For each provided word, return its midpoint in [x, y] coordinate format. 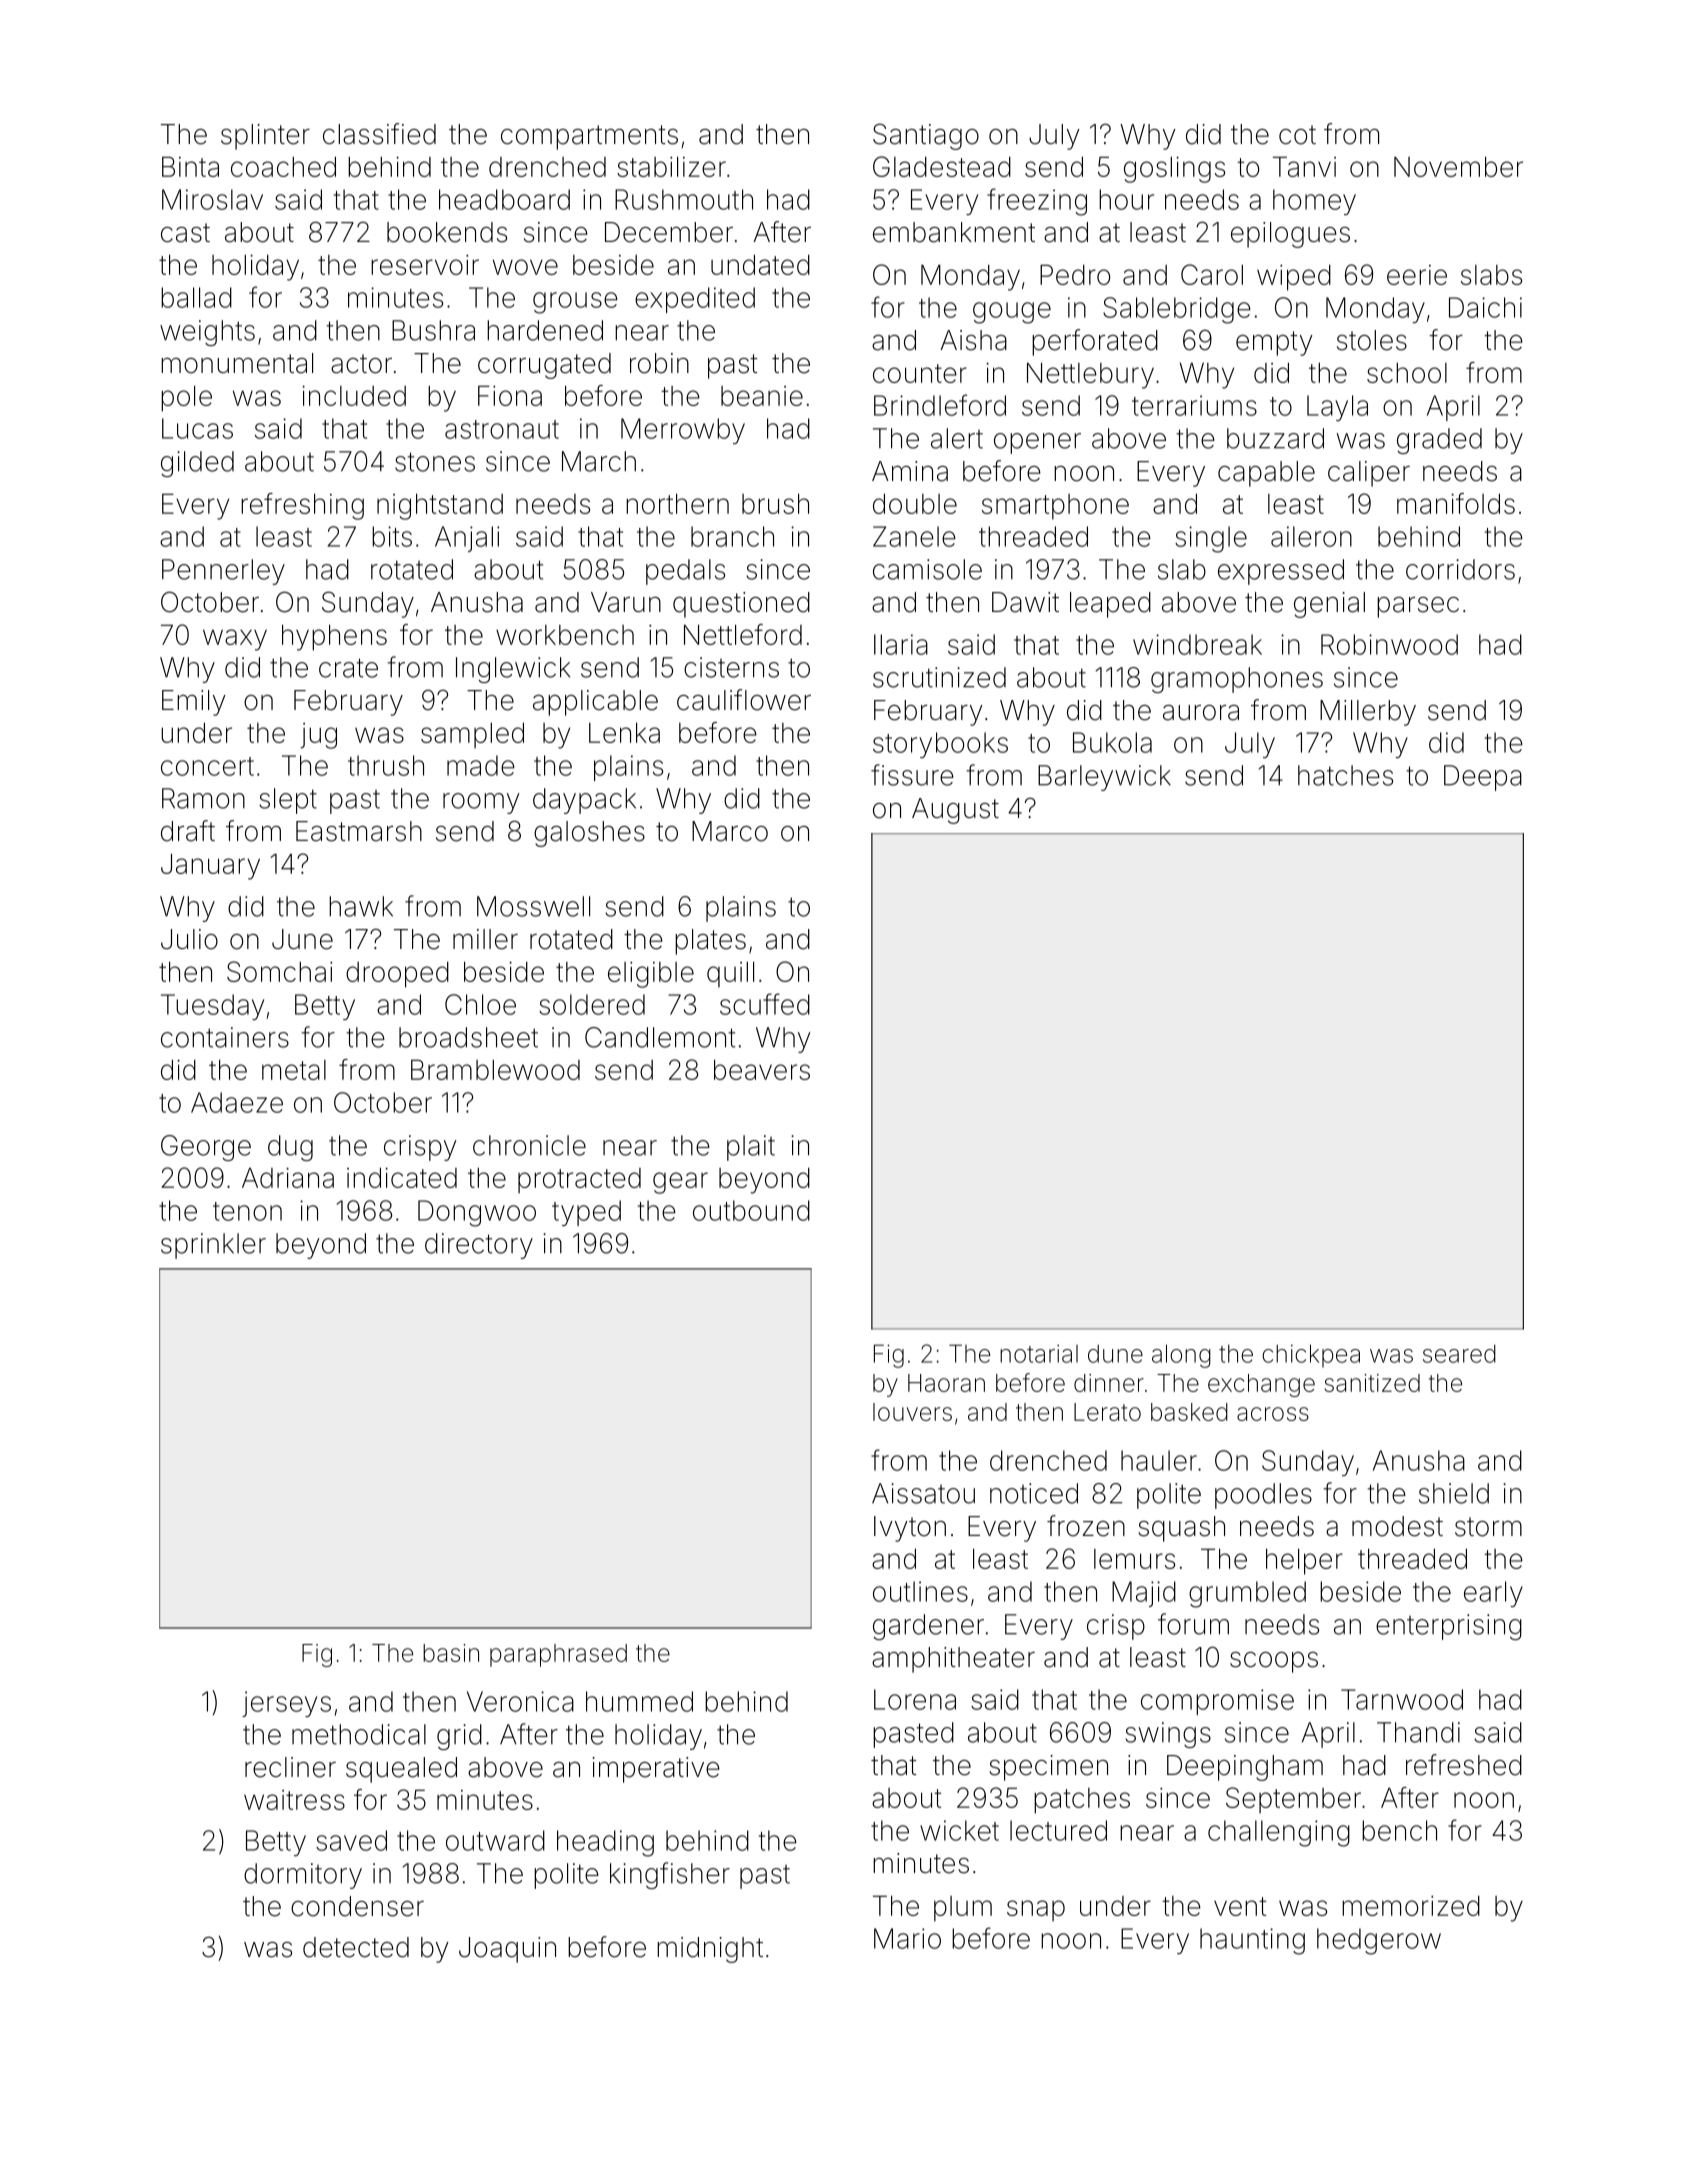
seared [1459, 1354]
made [481, 765]
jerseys [286, 1704]
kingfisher [670, 1875]
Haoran [946, 1383]
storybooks [940, 745]
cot [1297, 135]
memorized [1411, 1906]
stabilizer [671, 166]
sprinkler [213, 1246]
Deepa [1483, 778]
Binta [190, 166]
